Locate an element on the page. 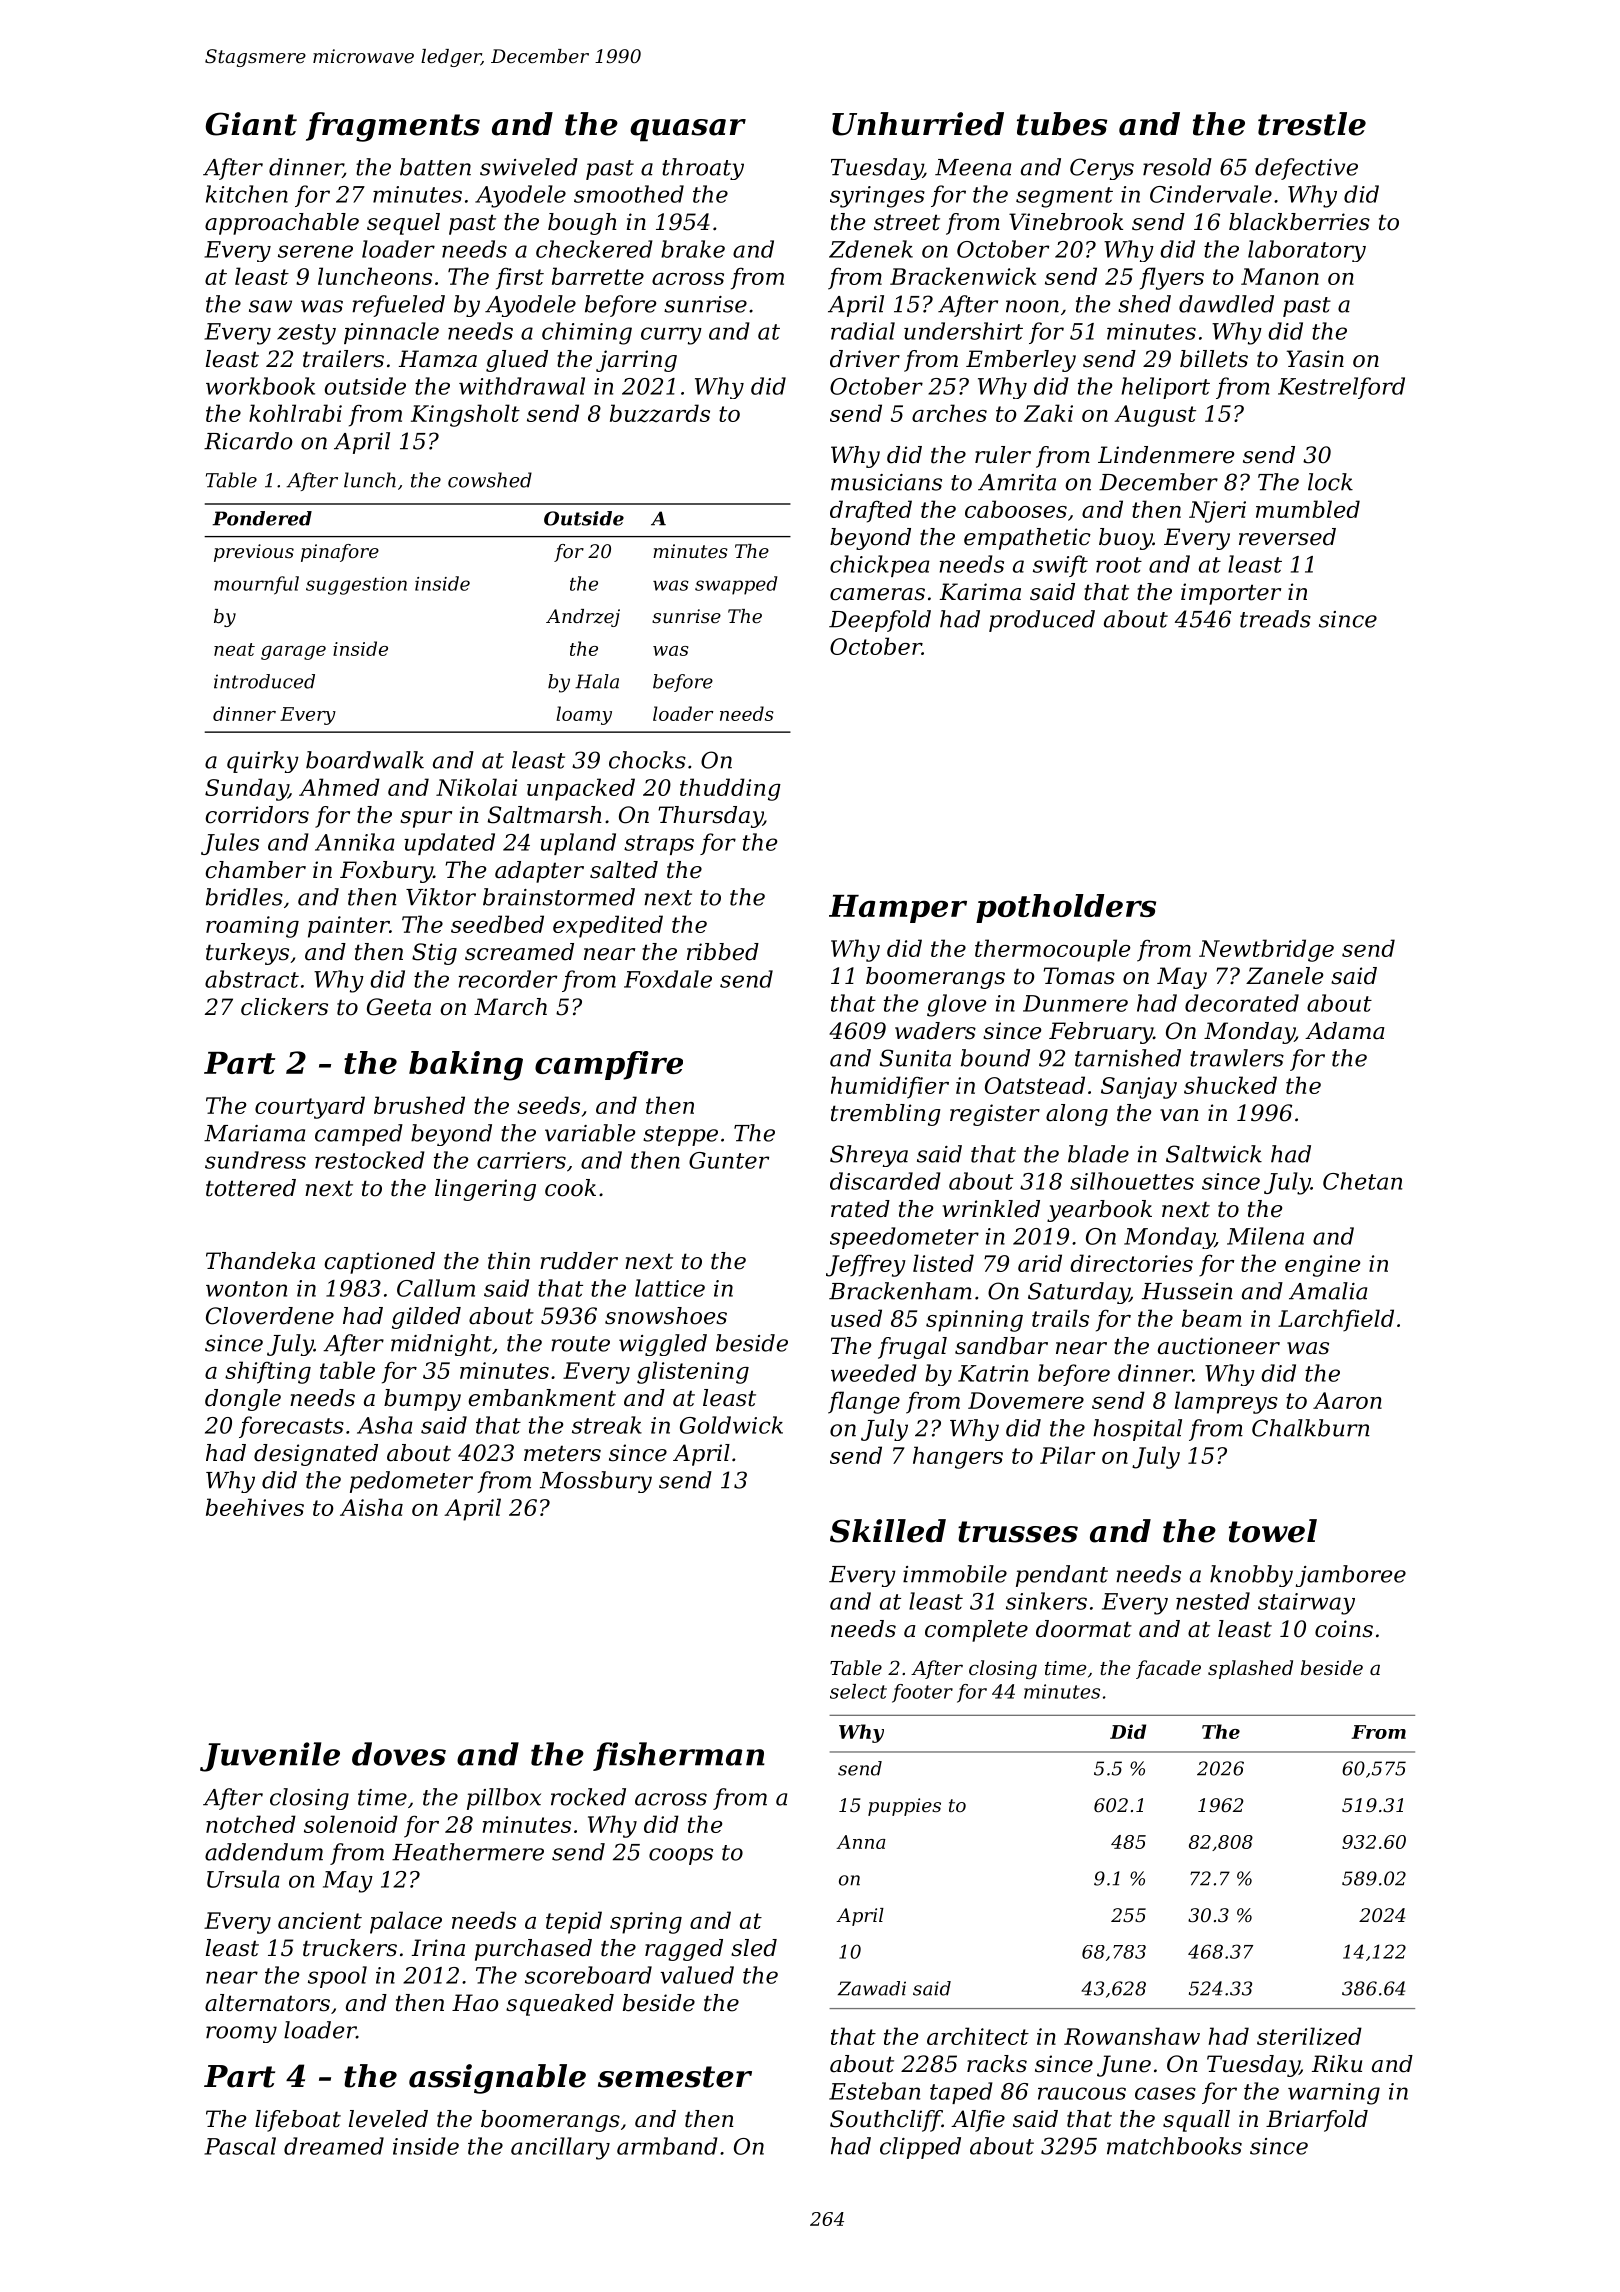 The height and width of the image is (2292, 1620). assignable is located at coordinates (497, 2079).
